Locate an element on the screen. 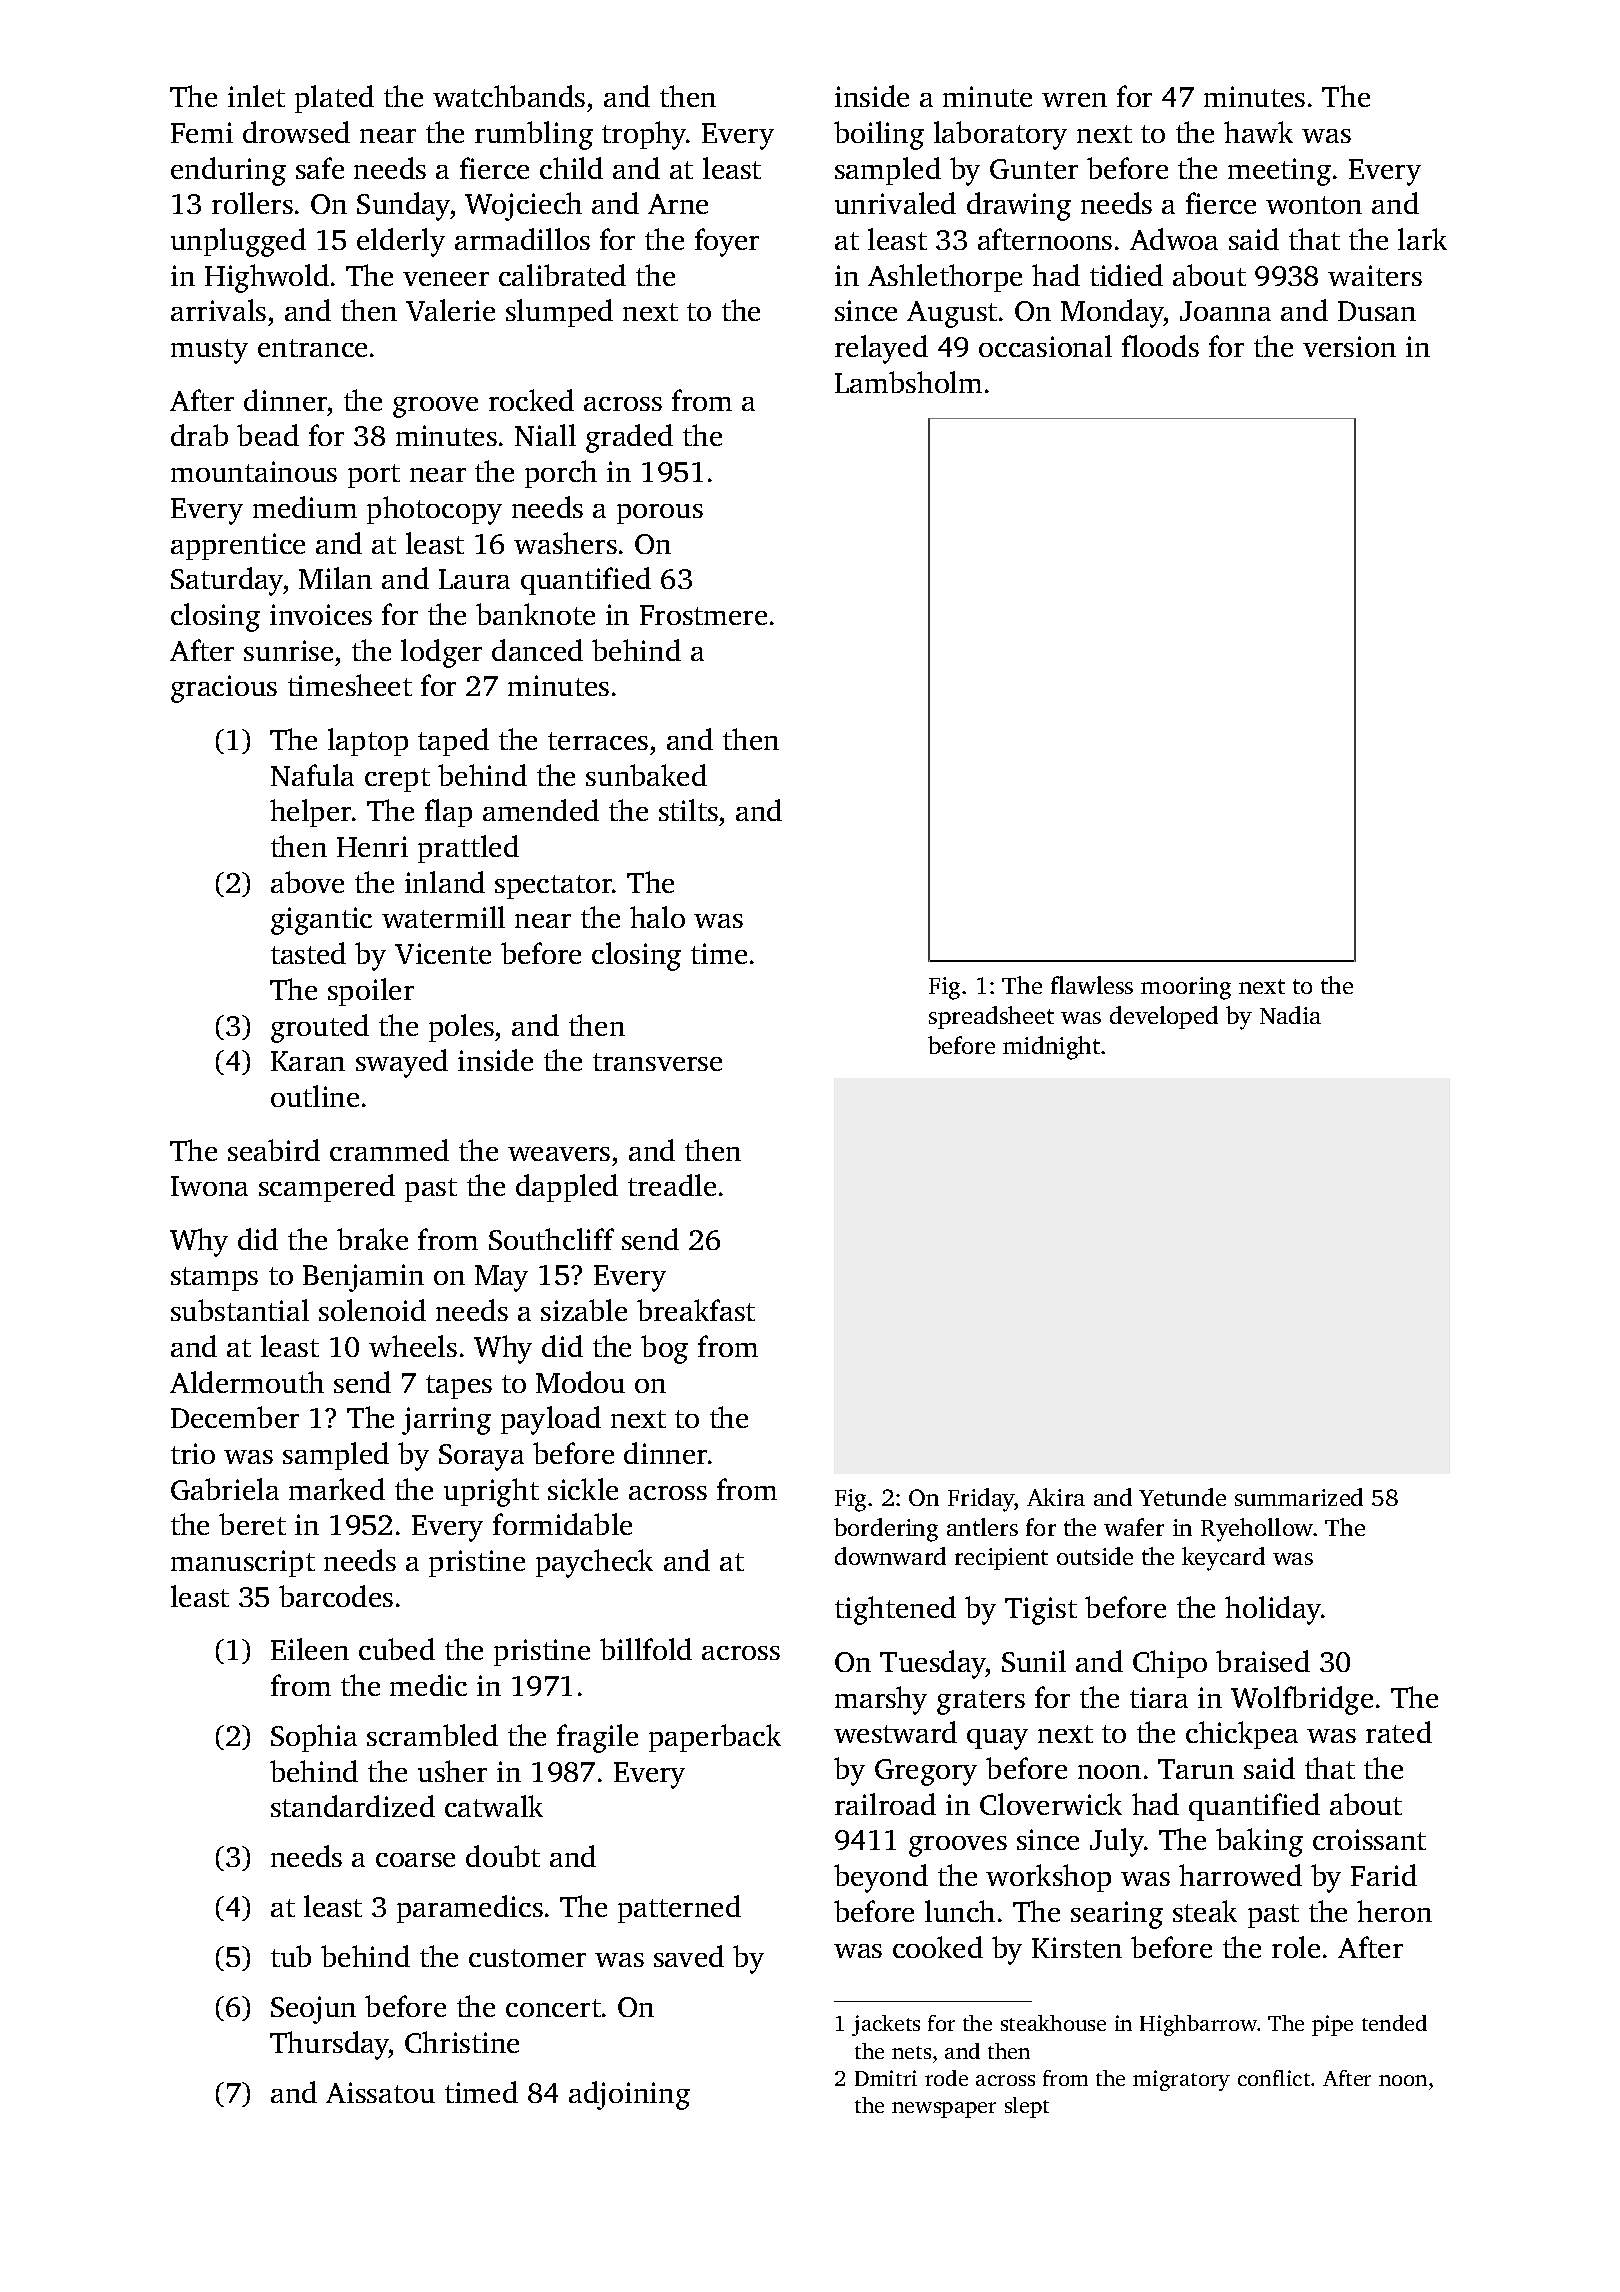 The image size is (1620, 2292). Lambsholm is located at coordinates (908, 382).
